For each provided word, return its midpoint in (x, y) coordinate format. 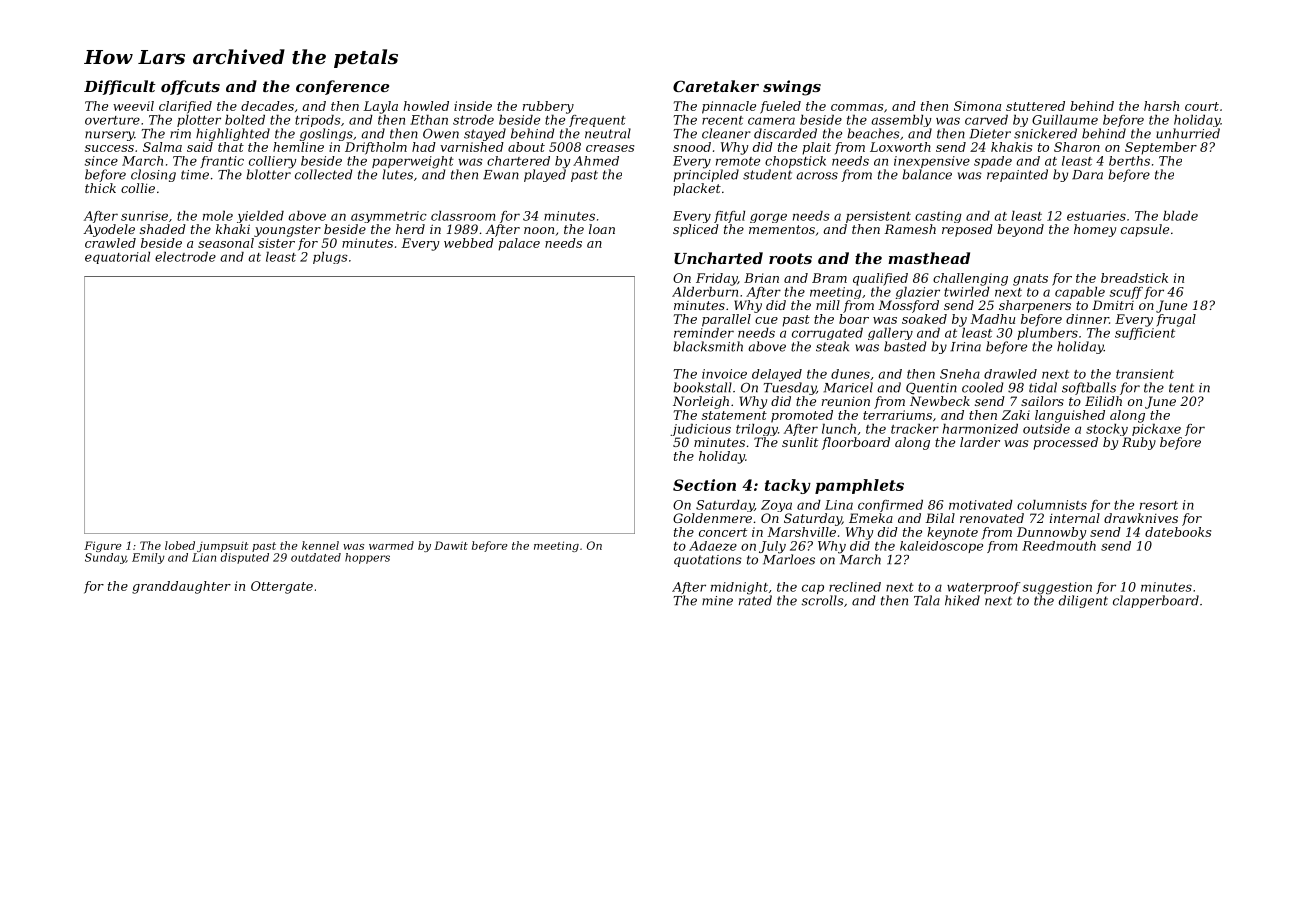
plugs (330, 258)
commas (857, 107)
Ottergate (282, 587)
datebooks (1178, 532)
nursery (109, 136)
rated (755, 600)
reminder (704, 333)
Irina (965, 347)
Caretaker (716, 86)
